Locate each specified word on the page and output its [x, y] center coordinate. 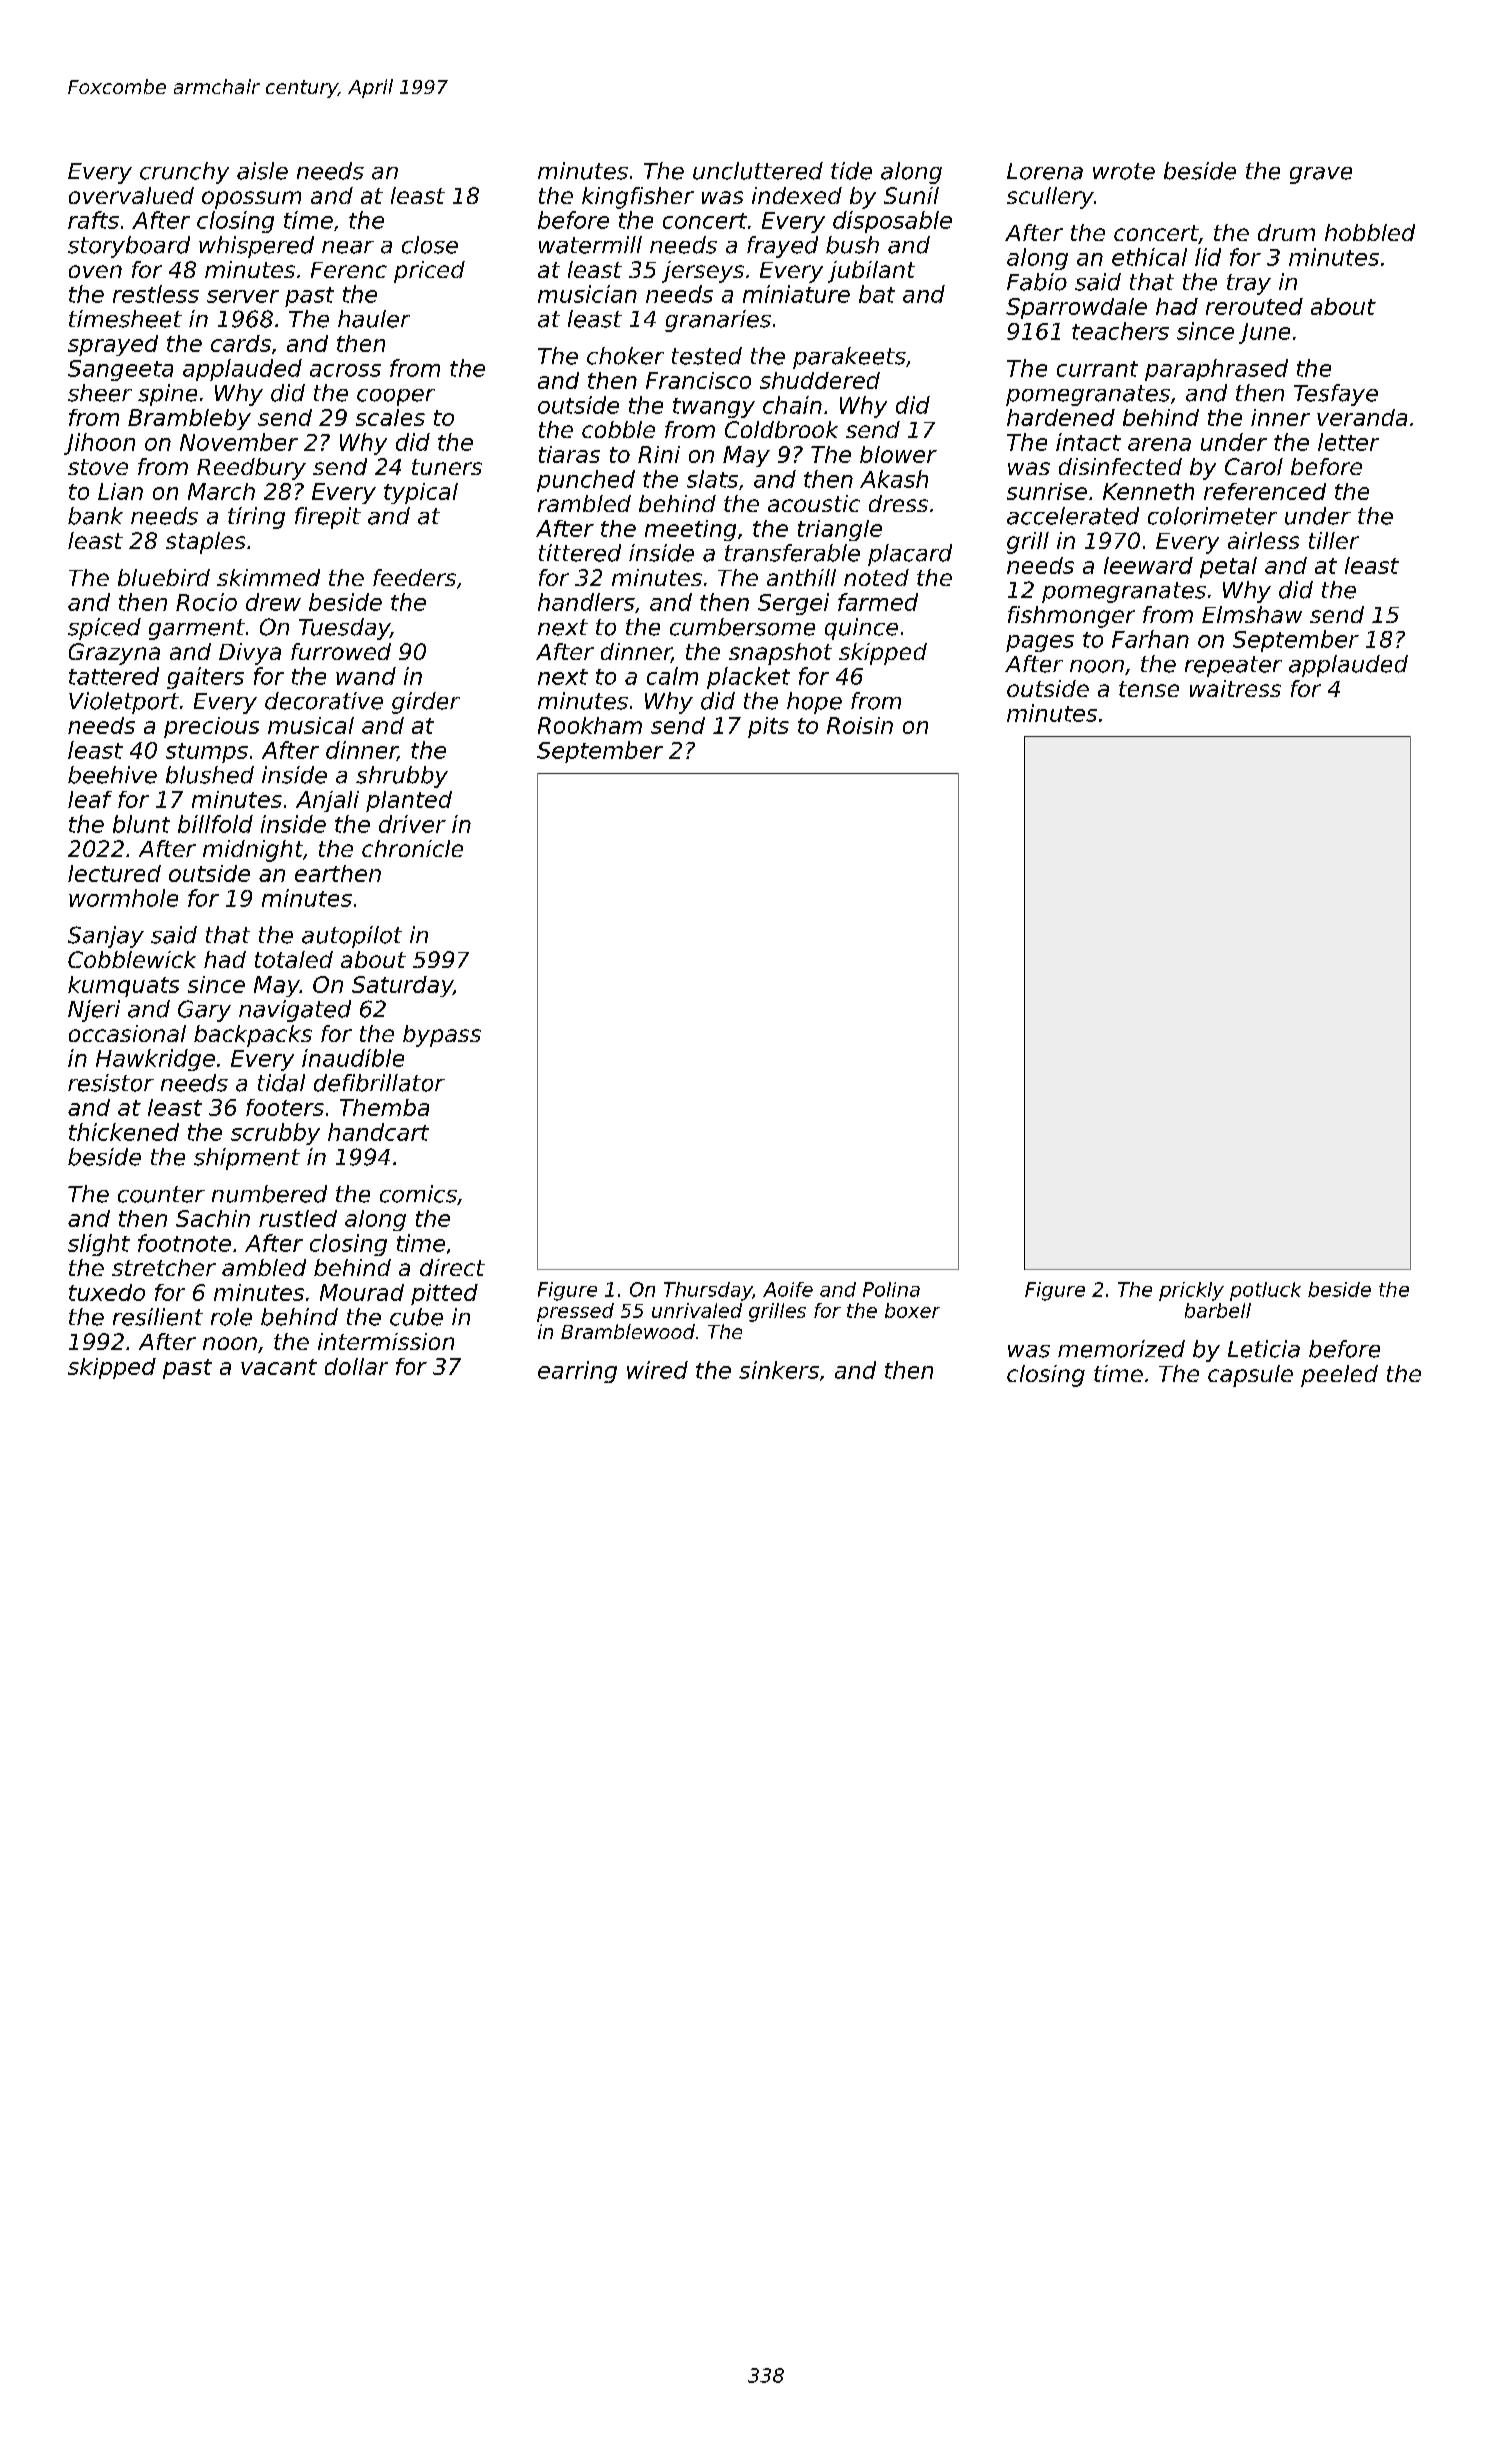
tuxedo [107, 1292]
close [430, 245]
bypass [442, 1036]
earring [577, 1372]
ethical [1149, 257]
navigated [295, 1011]
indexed [797, 195]
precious [211, 727]
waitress [1235, 688]
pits [768, 727]
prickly [1191, 1291]
